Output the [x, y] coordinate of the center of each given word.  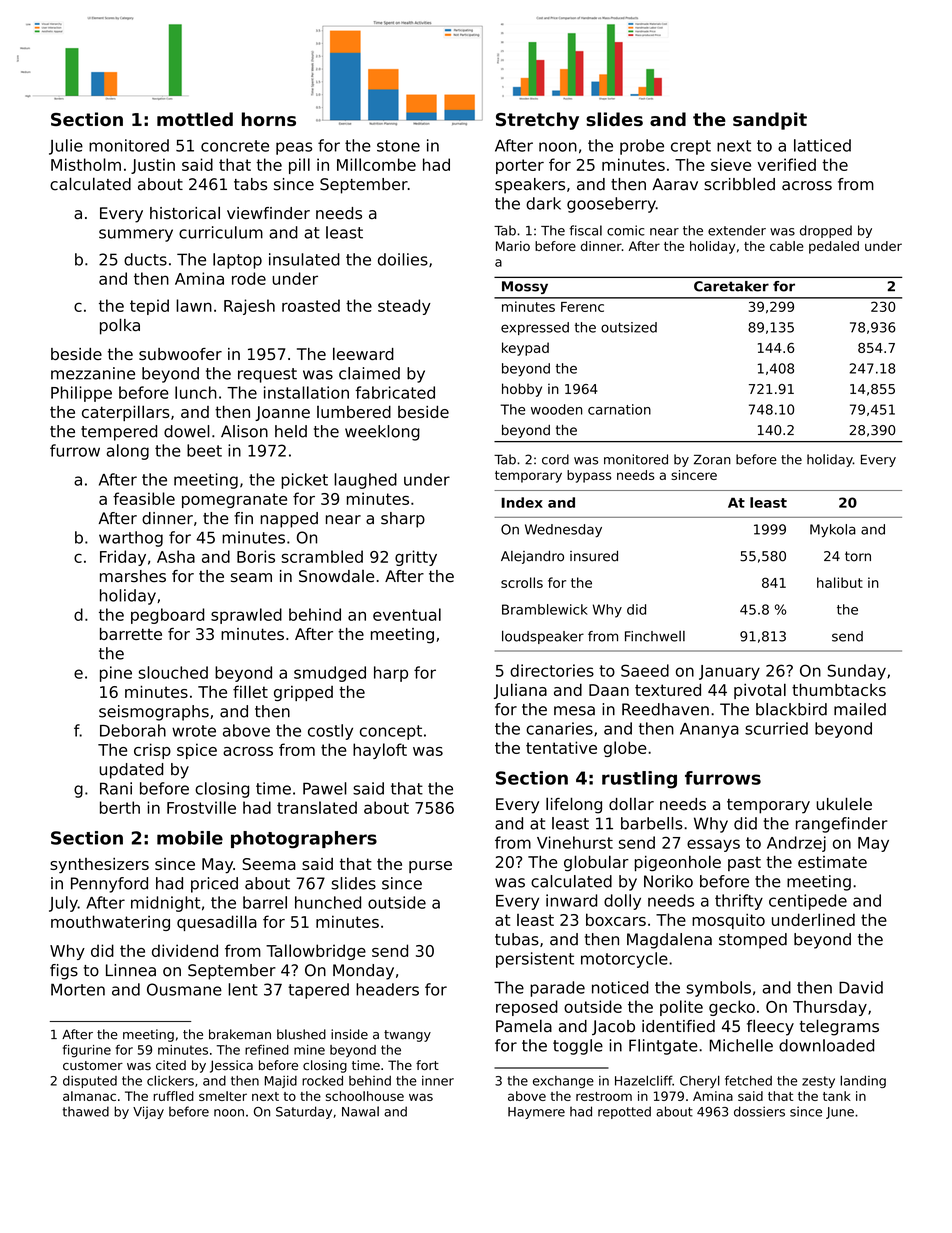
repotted [624, 1112]
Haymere [536, 1113]
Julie [66, 147]
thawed [86, 1111]
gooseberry [611, 205]
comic [626, 230]
